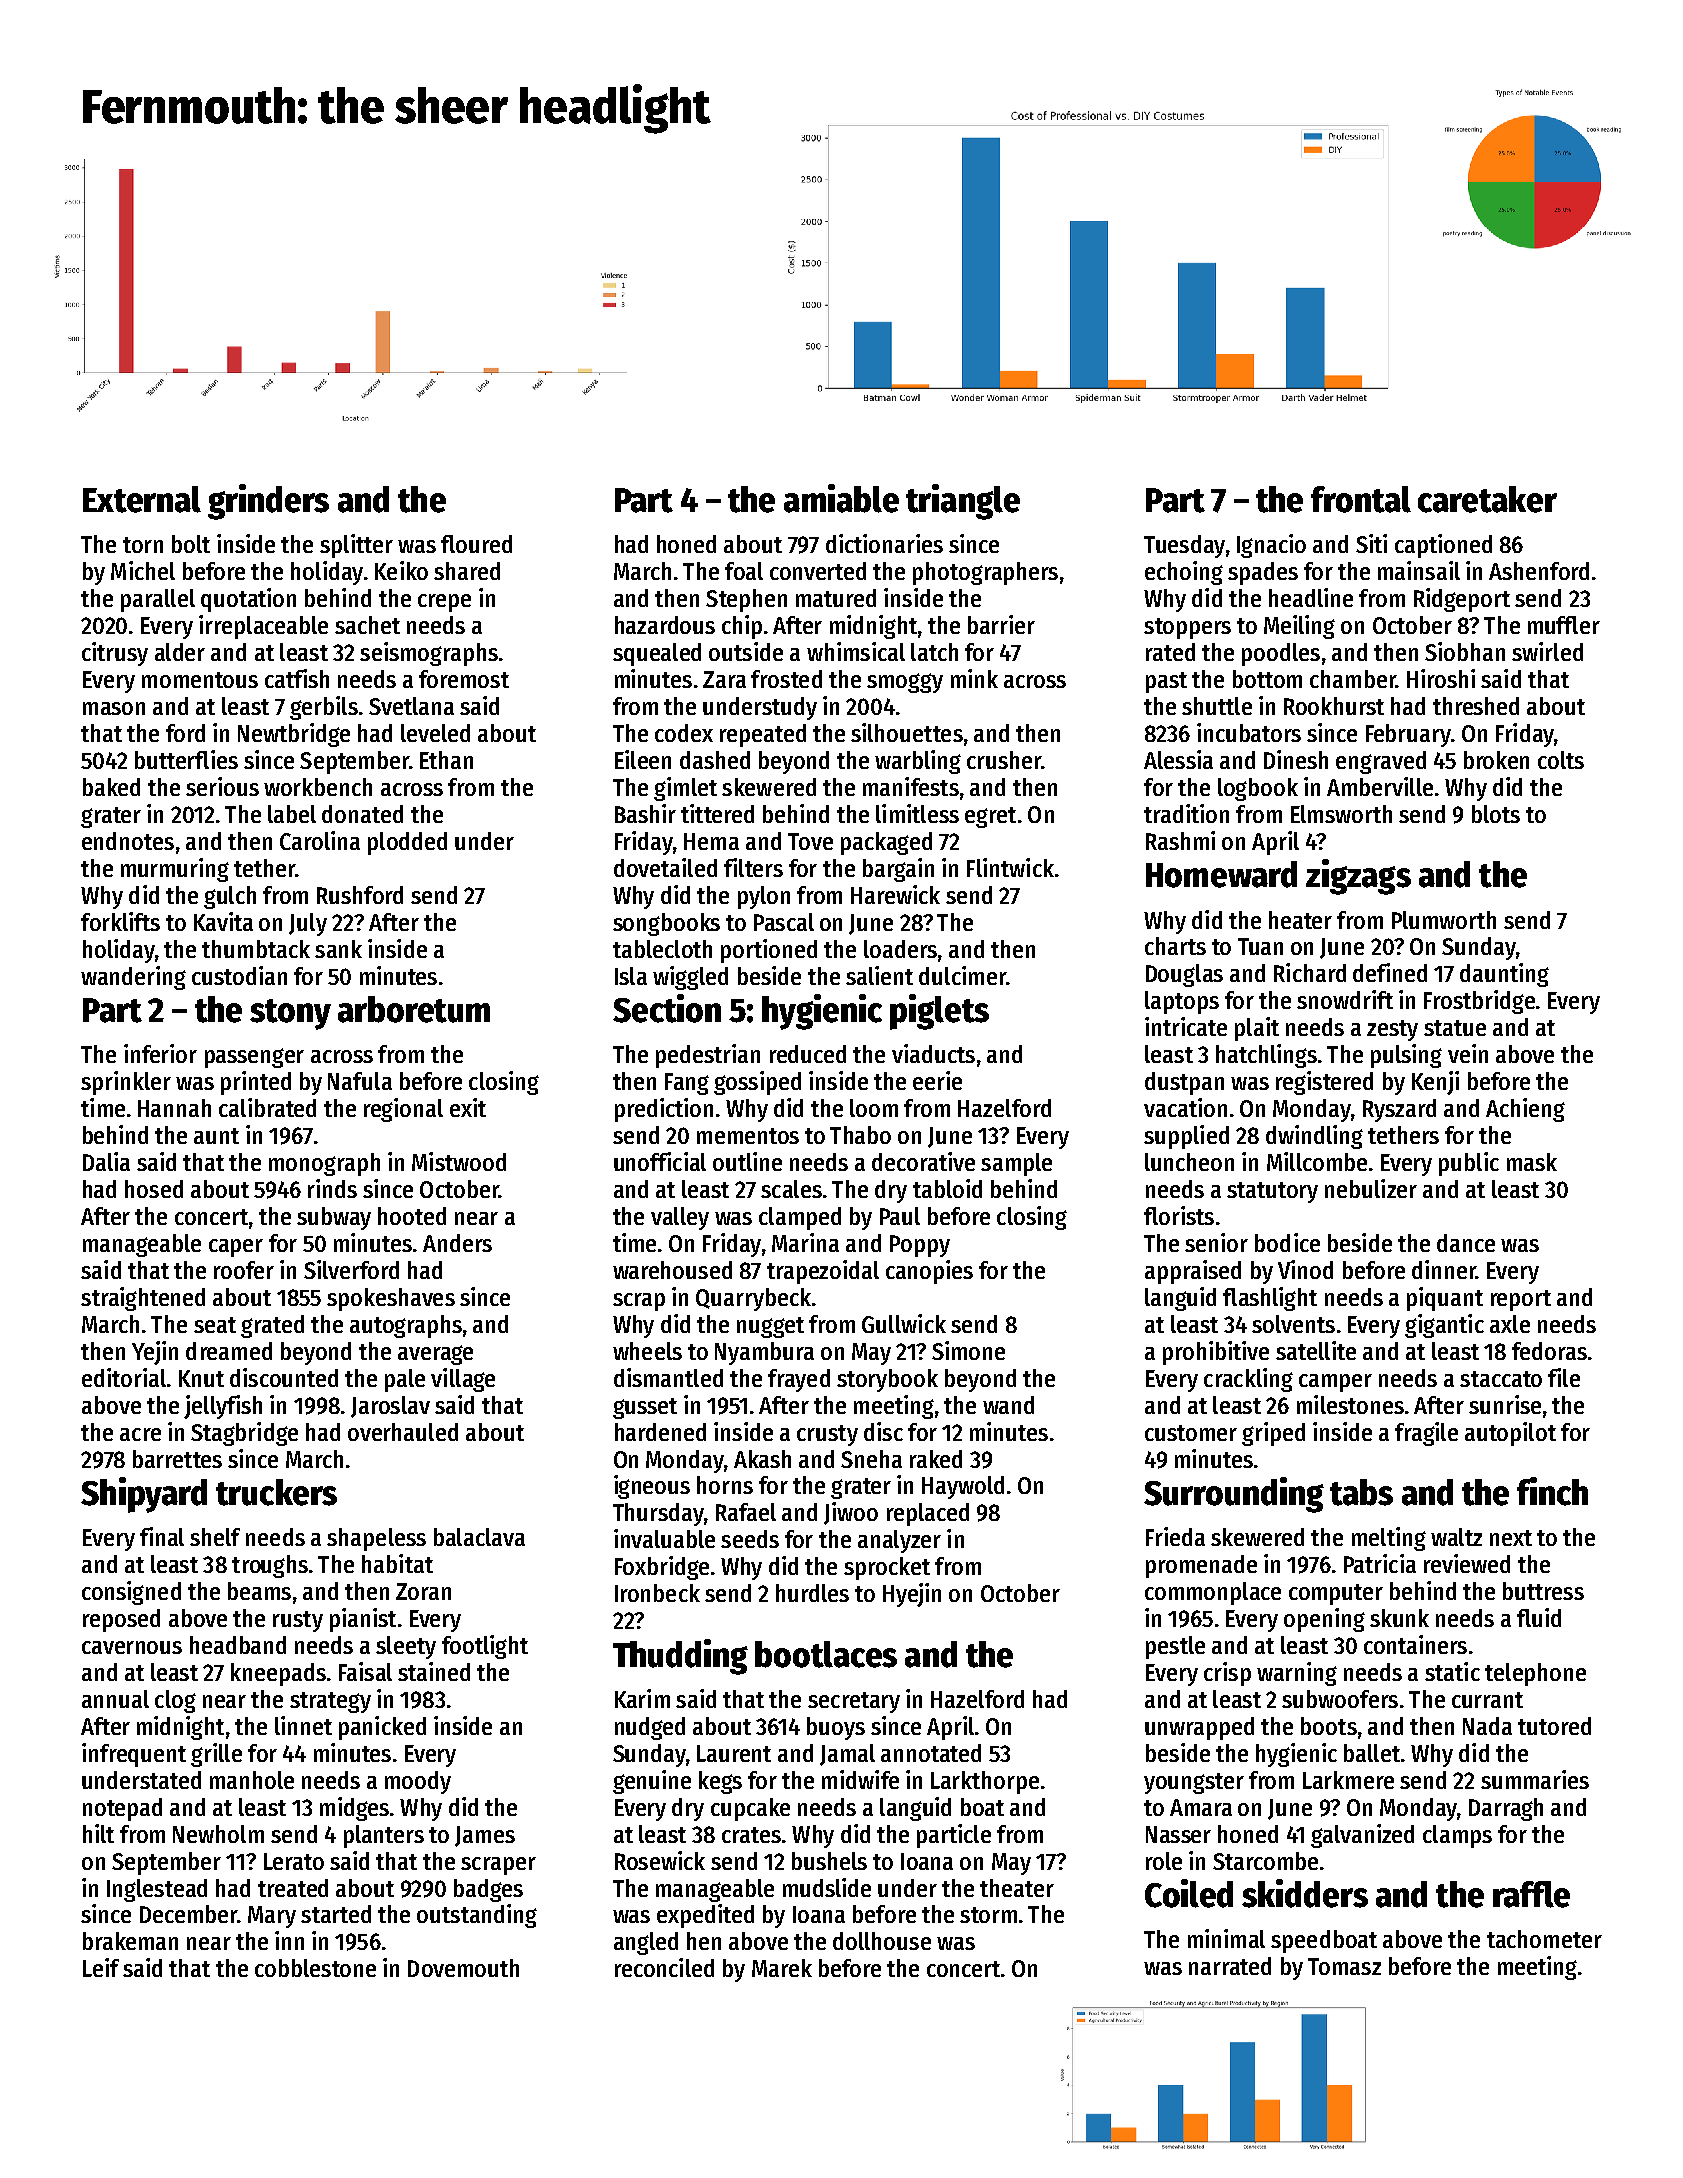 The width and height of the page is (1683, 2178). Describe the element at coordinates (144, 1495) in the page. I see `Shipyard` at that location.
